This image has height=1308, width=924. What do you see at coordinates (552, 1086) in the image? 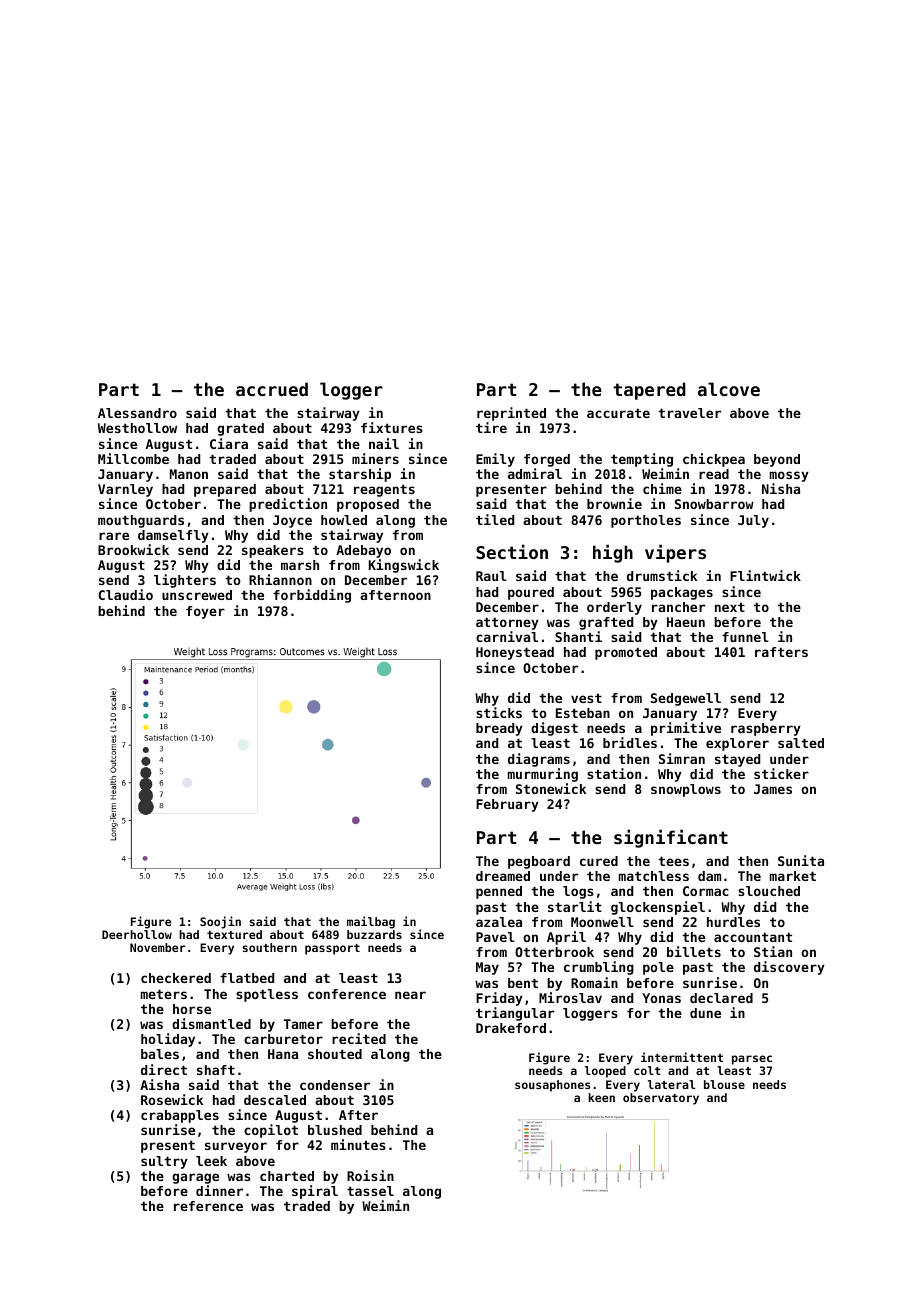
I see `sousaphones` at bounding box center [552, 1086].
